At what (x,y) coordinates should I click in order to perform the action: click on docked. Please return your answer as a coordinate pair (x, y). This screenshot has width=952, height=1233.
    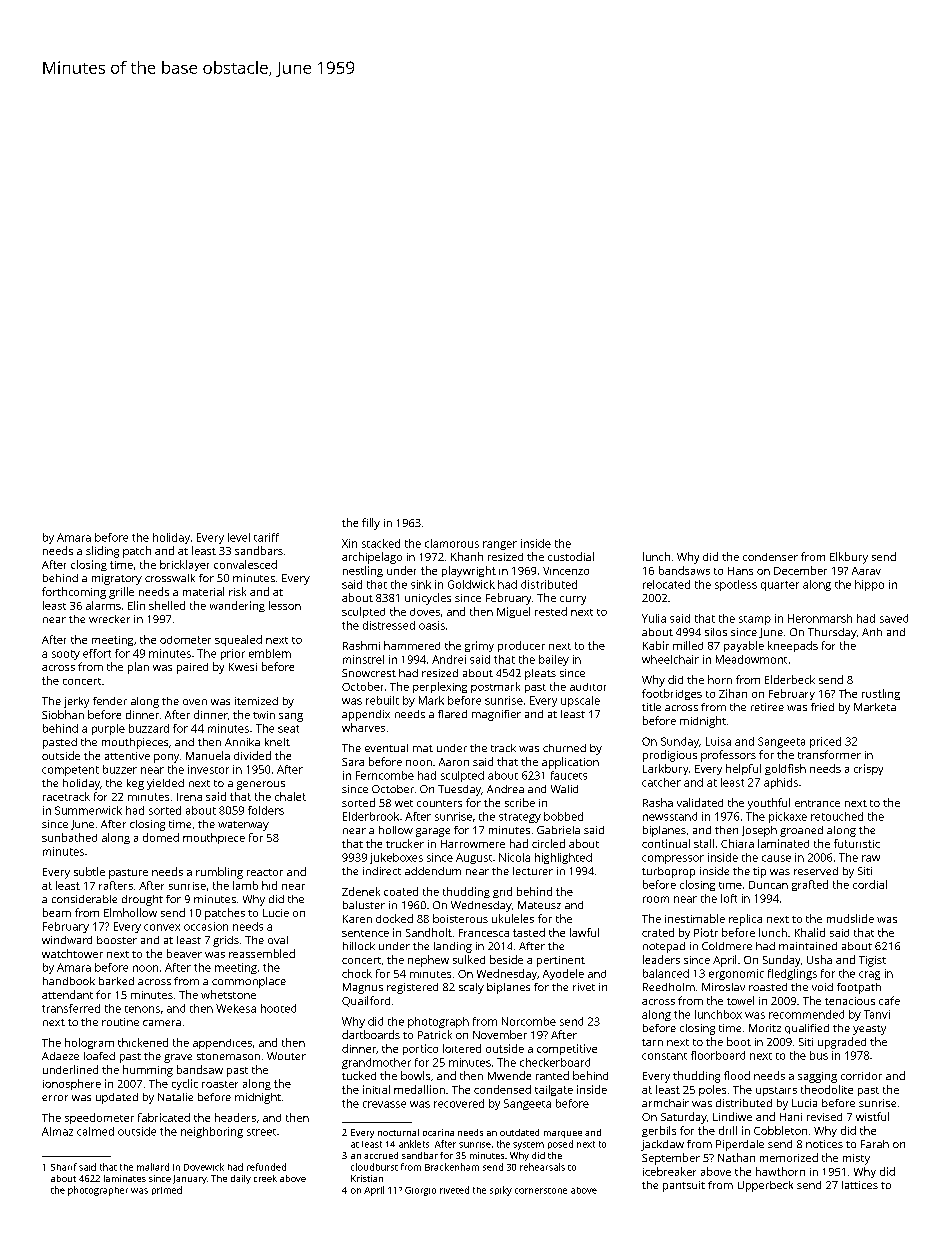
    Looking at the image, I should click on (394, 918).
